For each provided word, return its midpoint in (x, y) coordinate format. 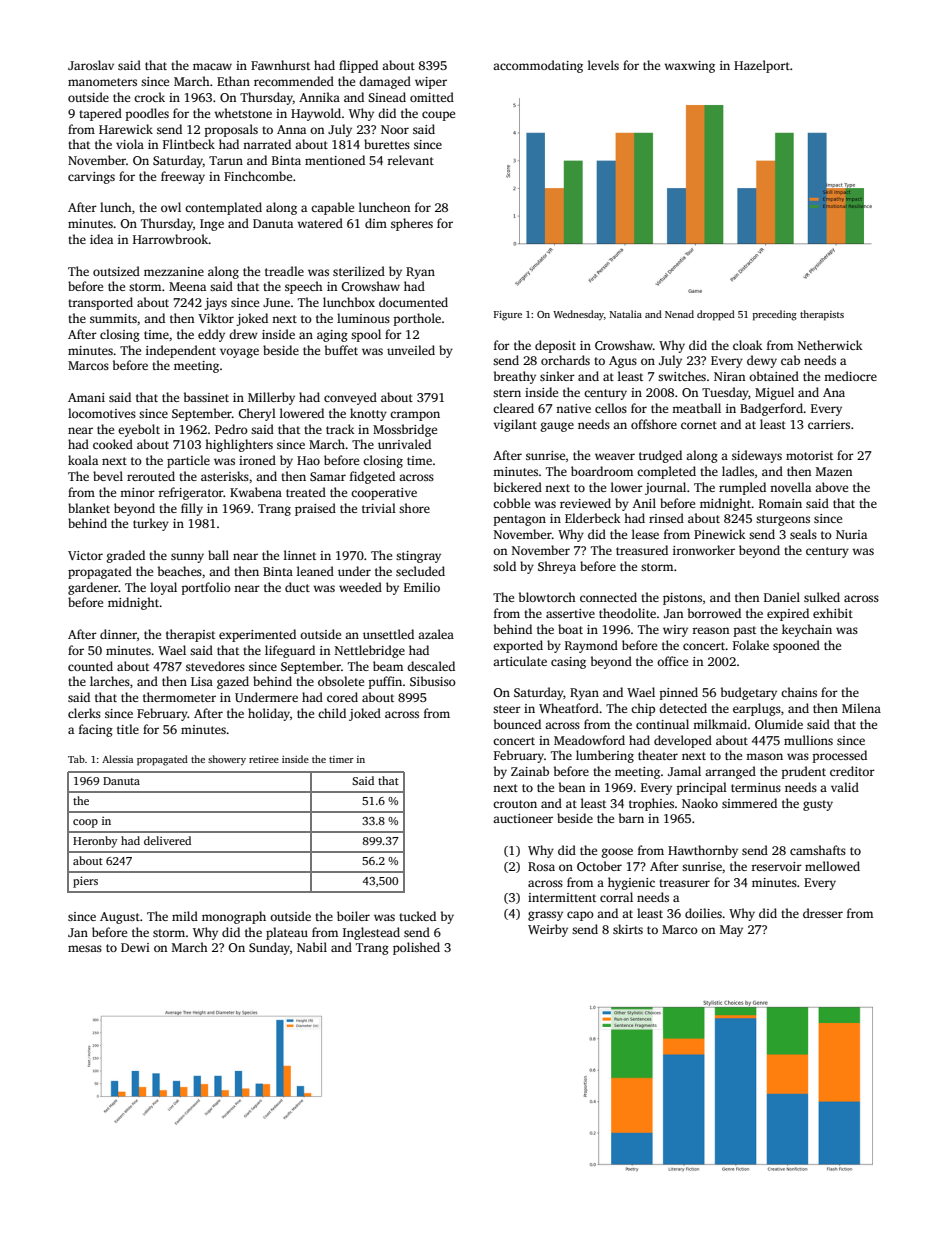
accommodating (538, 66)
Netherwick (830, 345)
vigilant (515, 425)
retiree (264, 759)
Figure (508, 315)
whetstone (243, 113)
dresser (823, 913)
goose (617, 853)
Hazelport (762, 66)
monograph (234, 917)
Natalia (626, 314)
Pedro (231, 429)
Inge (212, 225)
